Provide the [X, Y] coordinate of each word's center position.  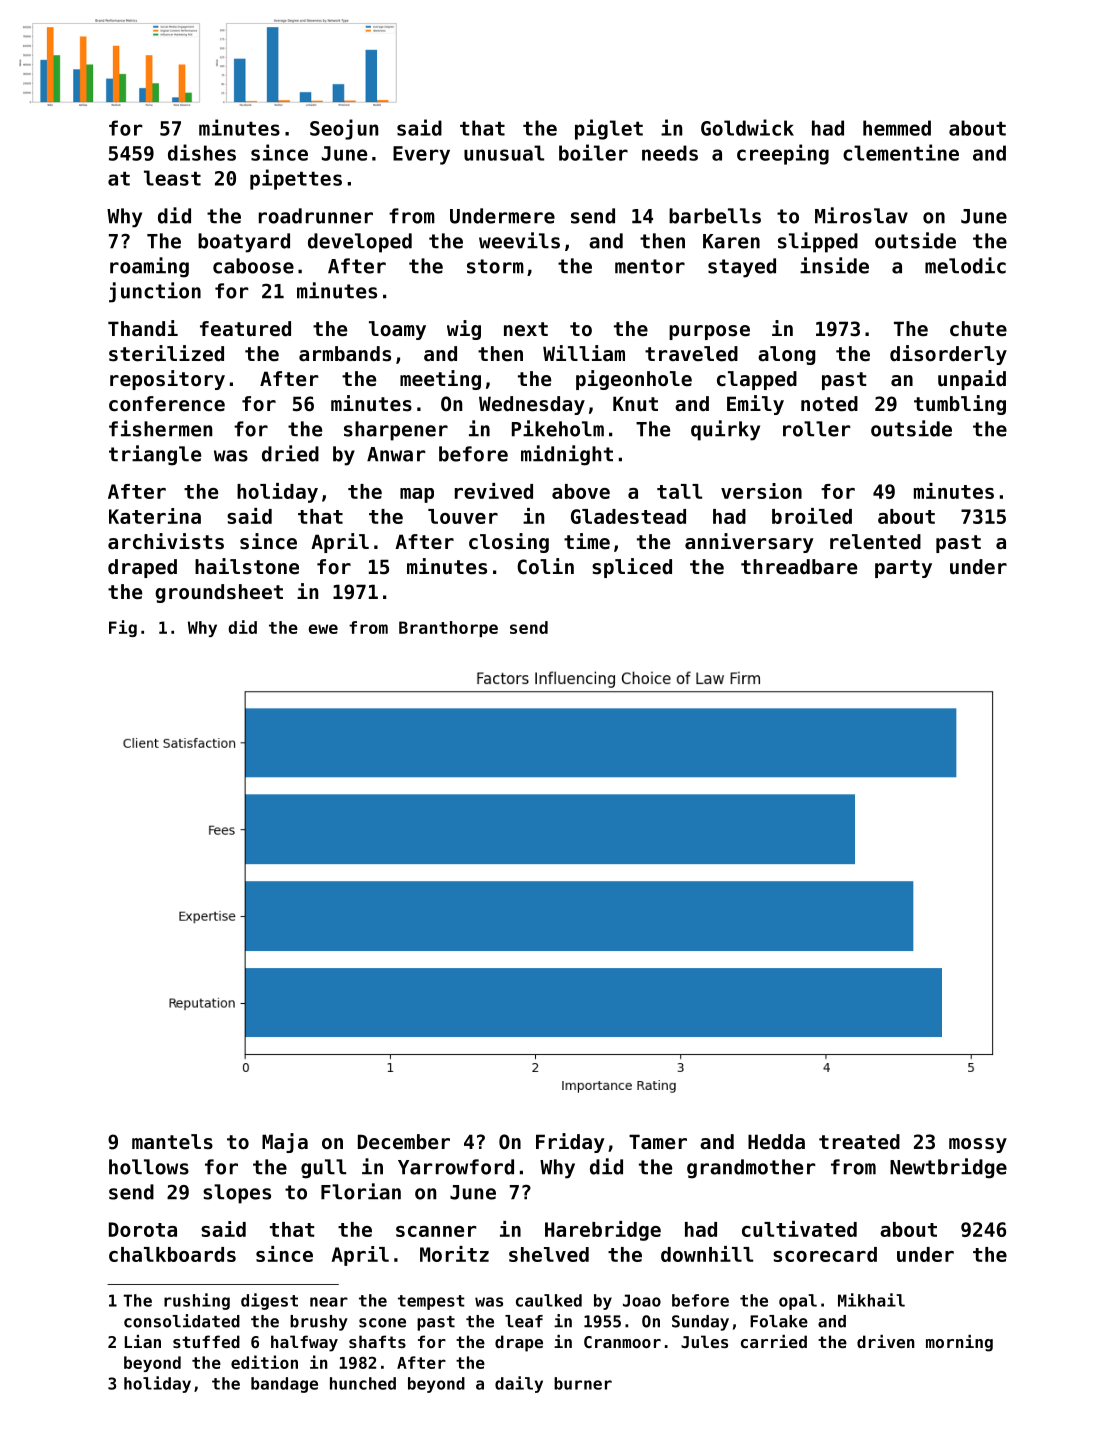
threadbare [799, 567]
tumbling [960, 405]
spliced [632, 568]
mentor [650, 266]
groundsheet [219, 593]
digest [269, 1301]
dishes [202, 152]
